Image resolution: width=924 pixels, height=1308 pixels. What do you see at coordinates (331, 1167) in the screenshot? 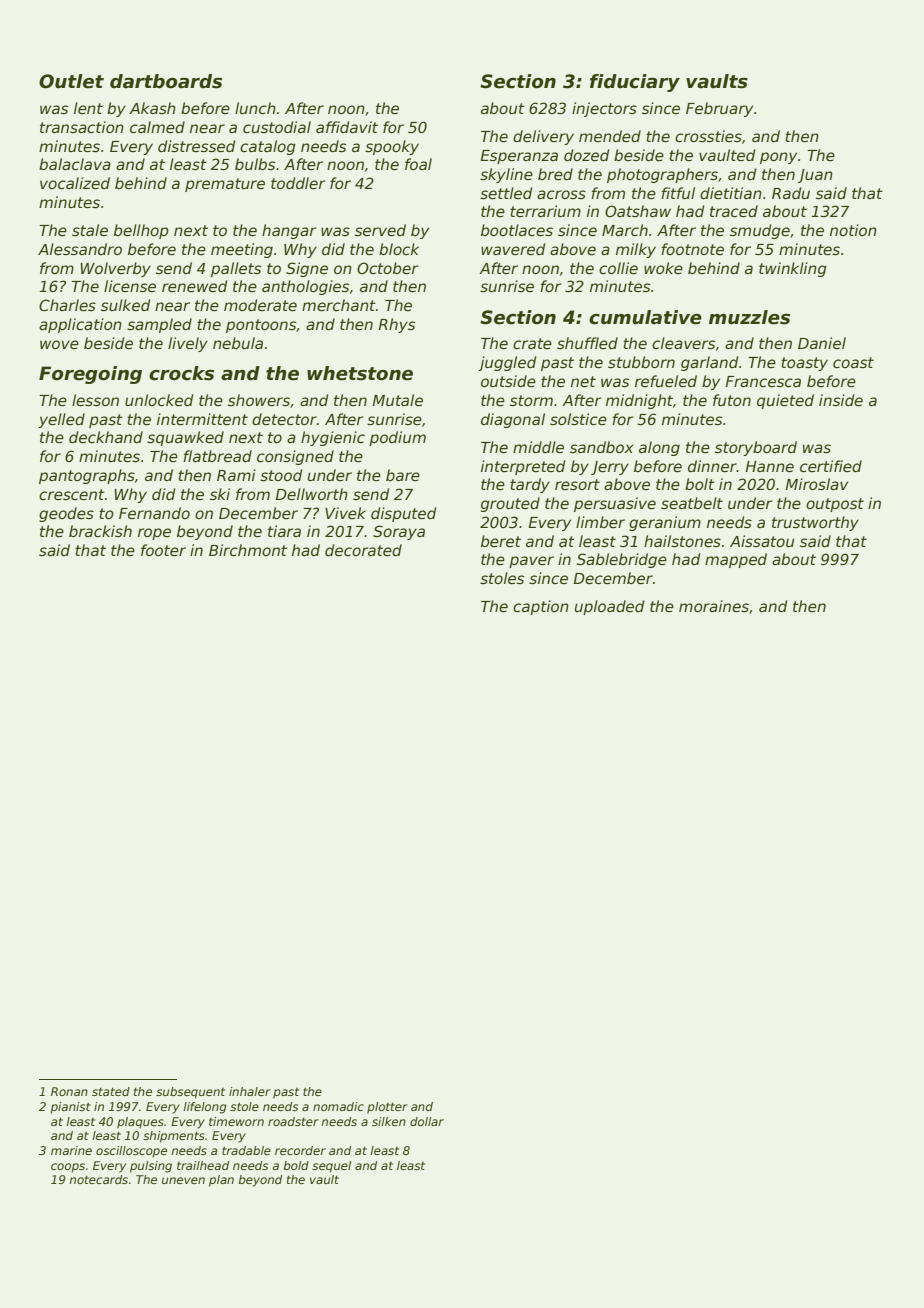
I see `sequel` at bounding box center [331, 1167].
